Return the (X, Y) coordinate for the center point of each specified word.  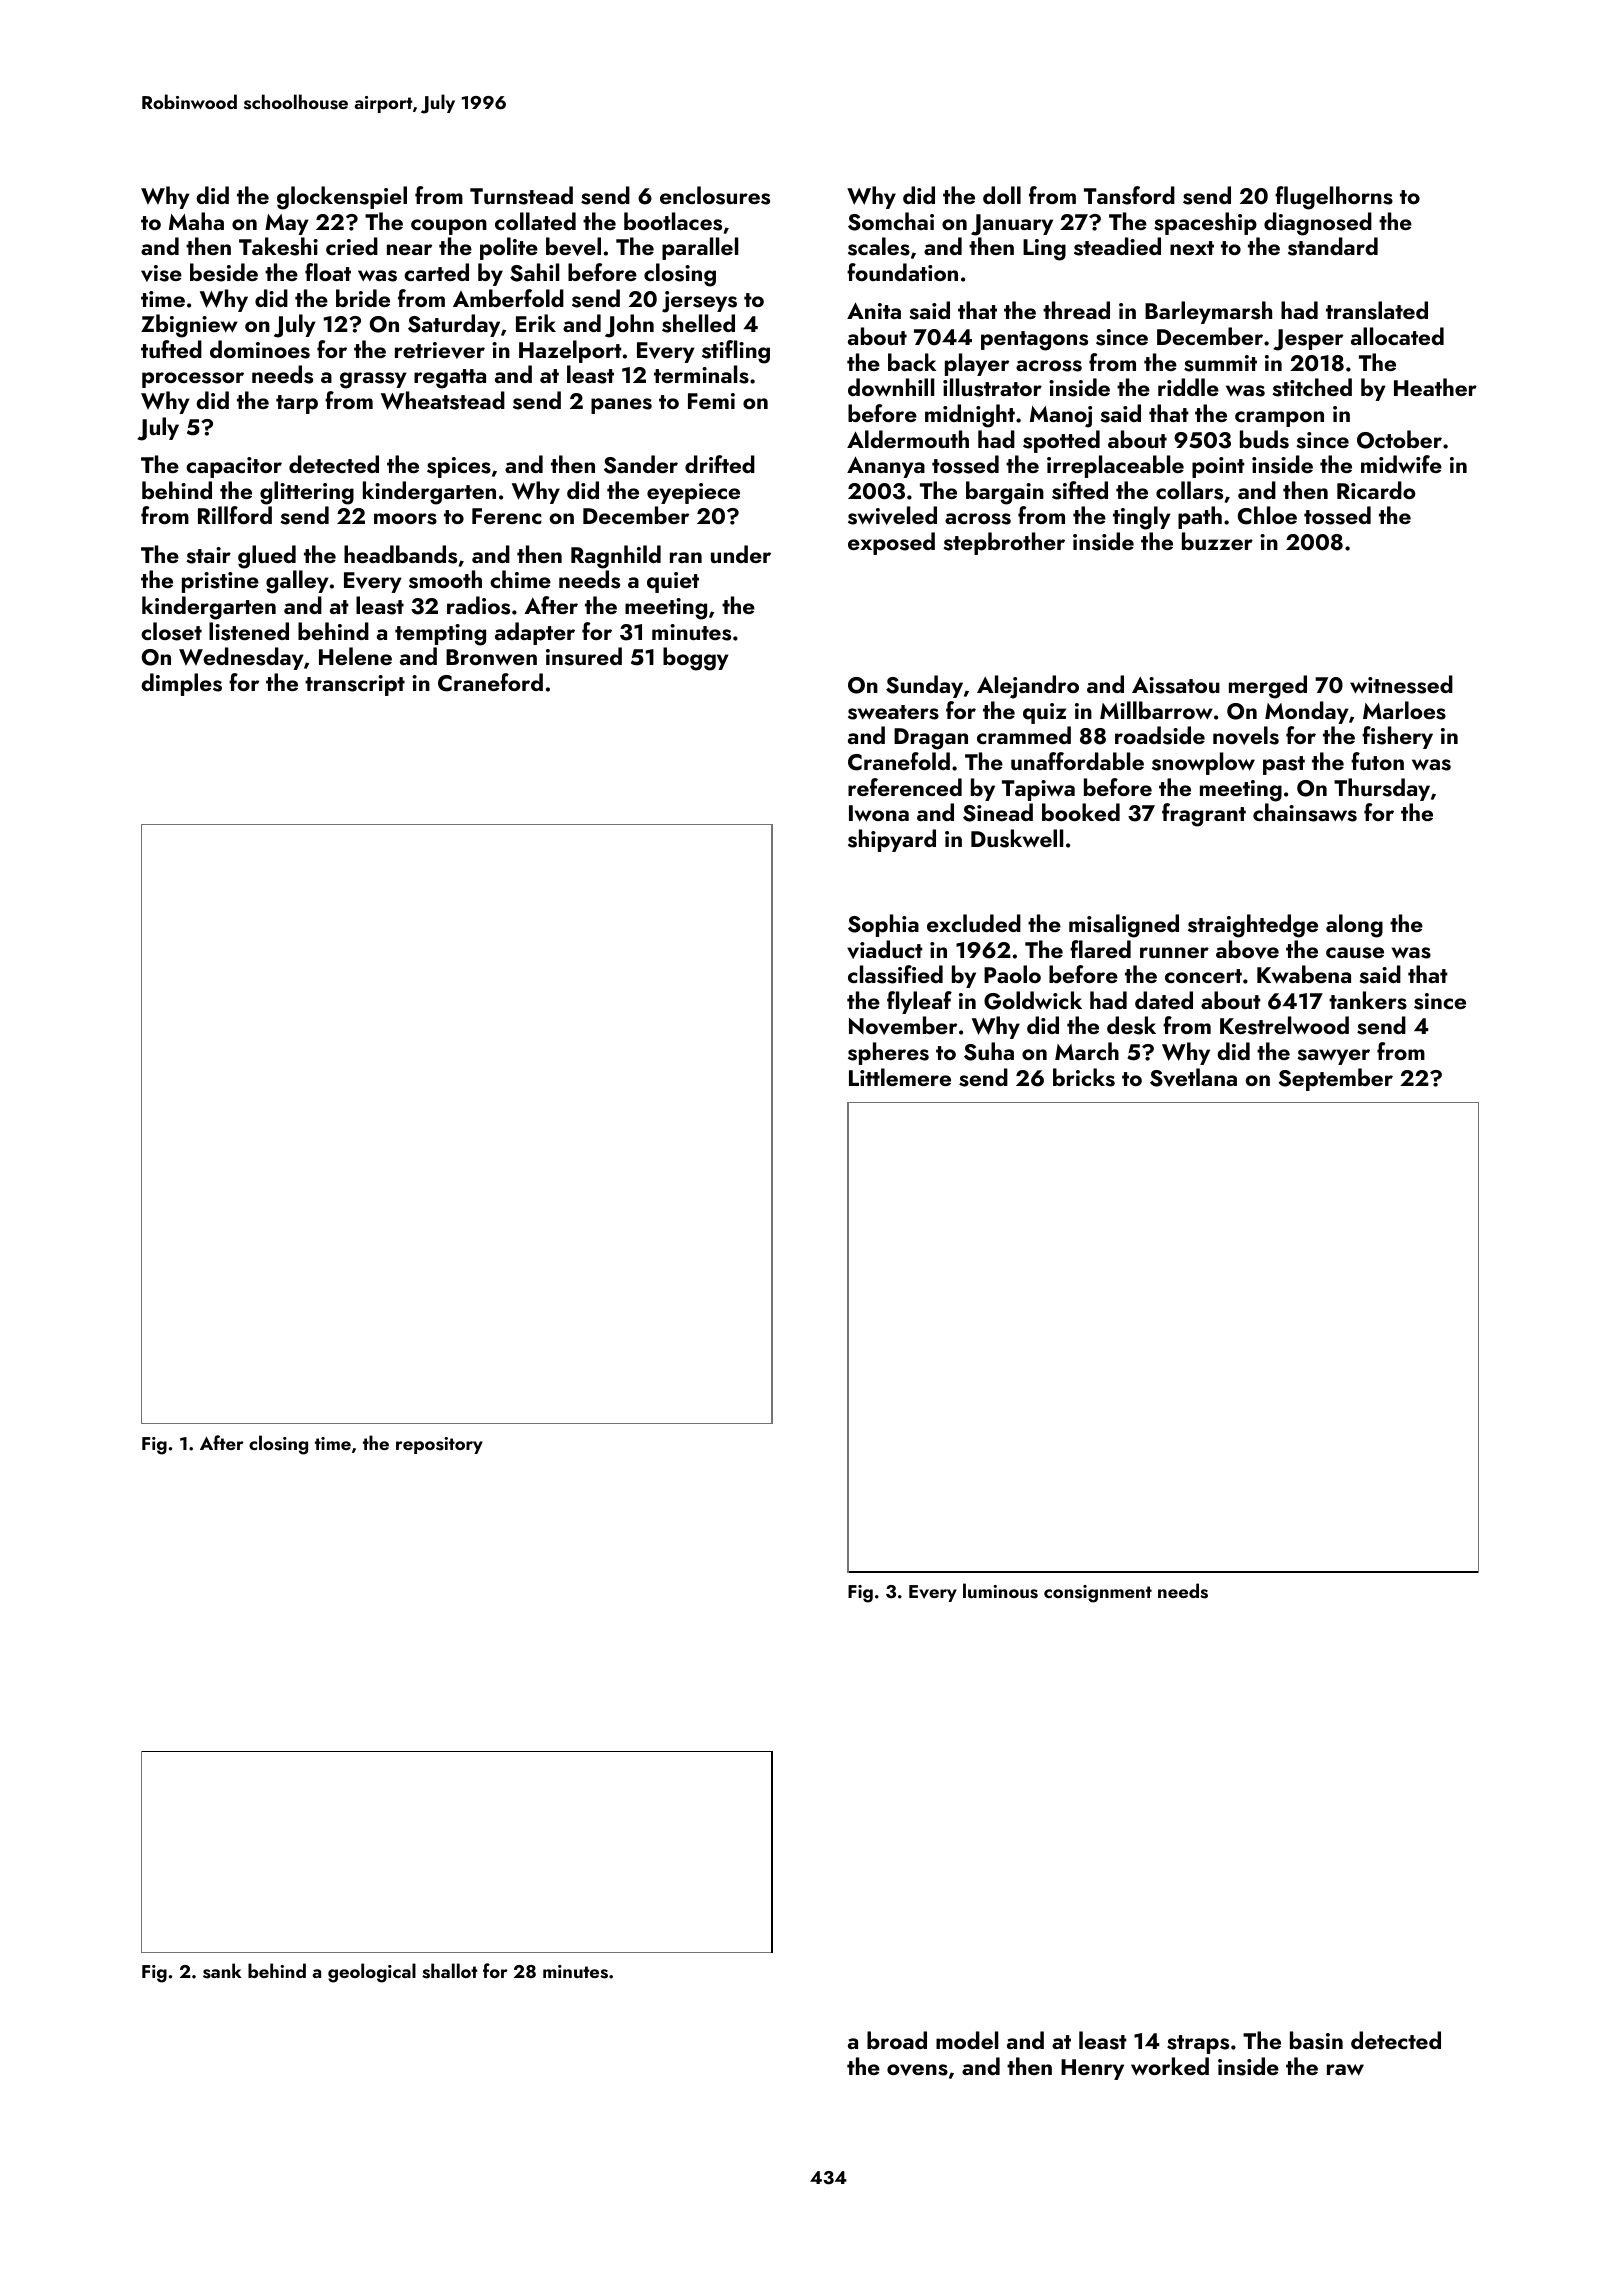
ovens (917, 2070)
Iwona (879, 813)
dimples (181, 684)
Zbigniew (189, 326)
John (629, 326)
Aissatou (1176, 685)
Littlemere (900, 1077)
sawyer (1333, 1057)
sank (222, 1971)
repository (439, 1445)
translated (1377, 310)
